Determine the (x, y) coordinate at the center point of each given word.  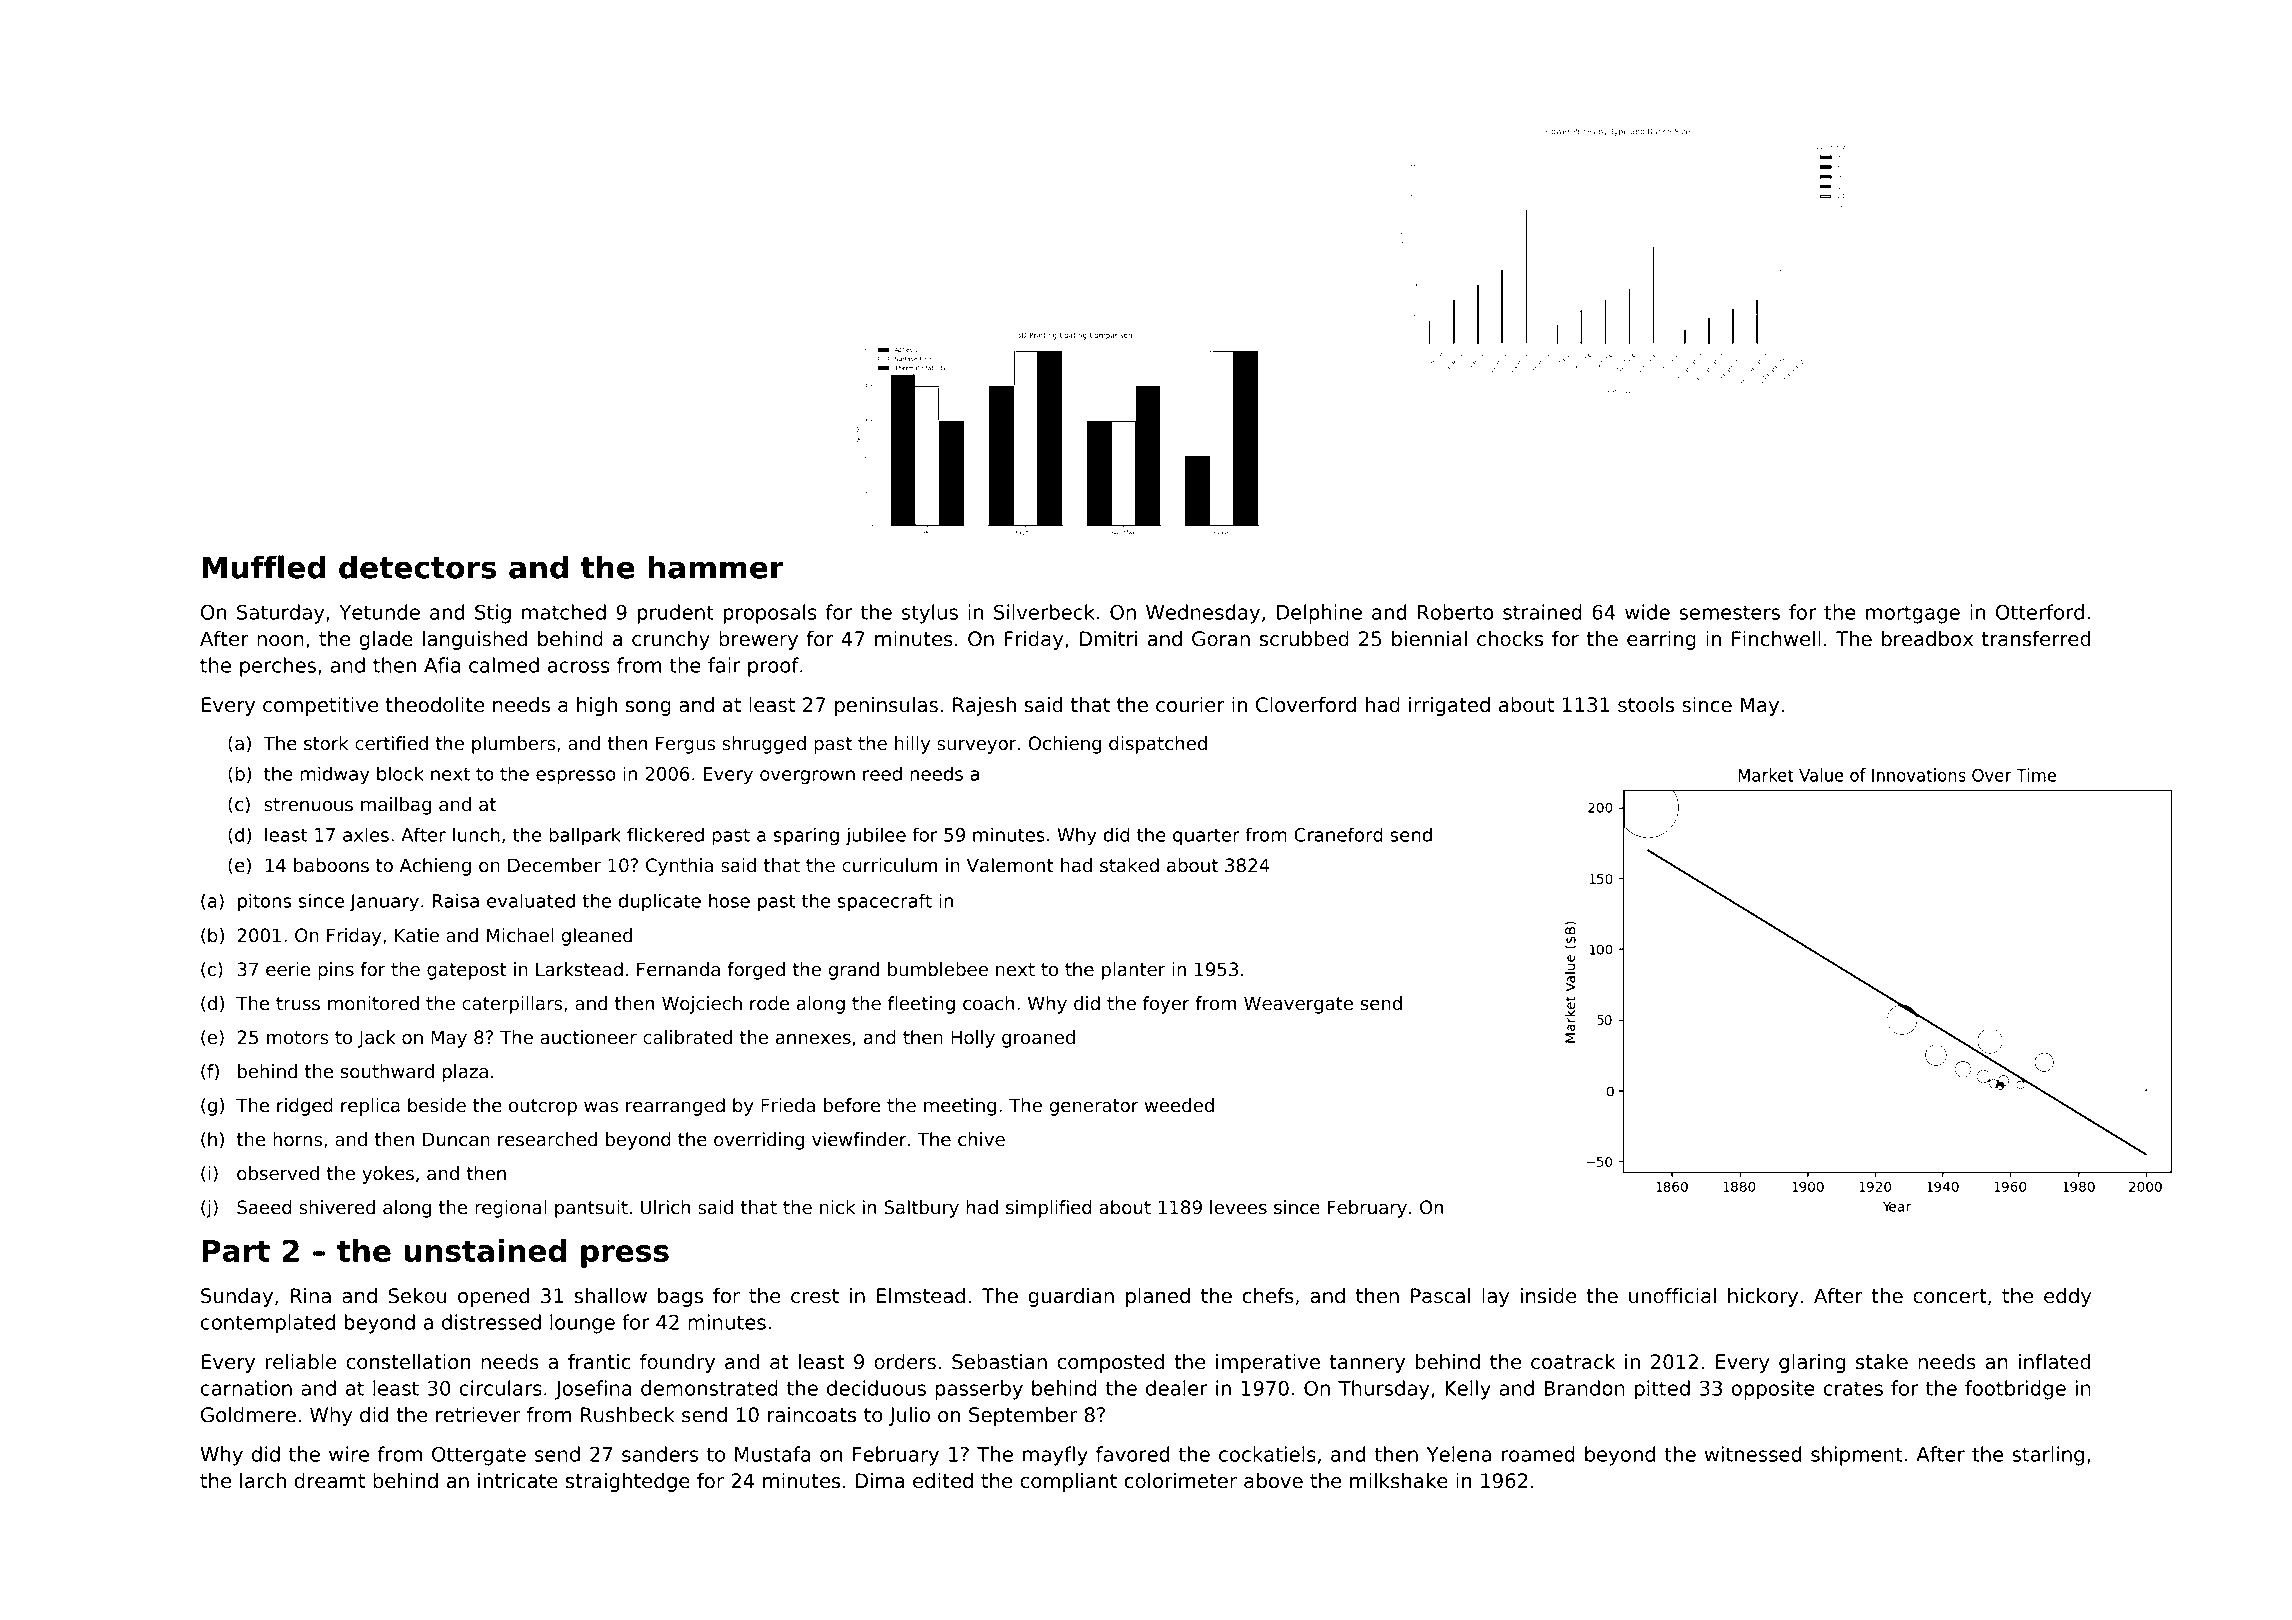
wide (1647, 612)
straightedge (628, 1482)
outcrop (543, 1107)
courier (1190, 705)
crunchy (671, 640)
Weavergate (1298, 1005)
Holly (973, 1039)
